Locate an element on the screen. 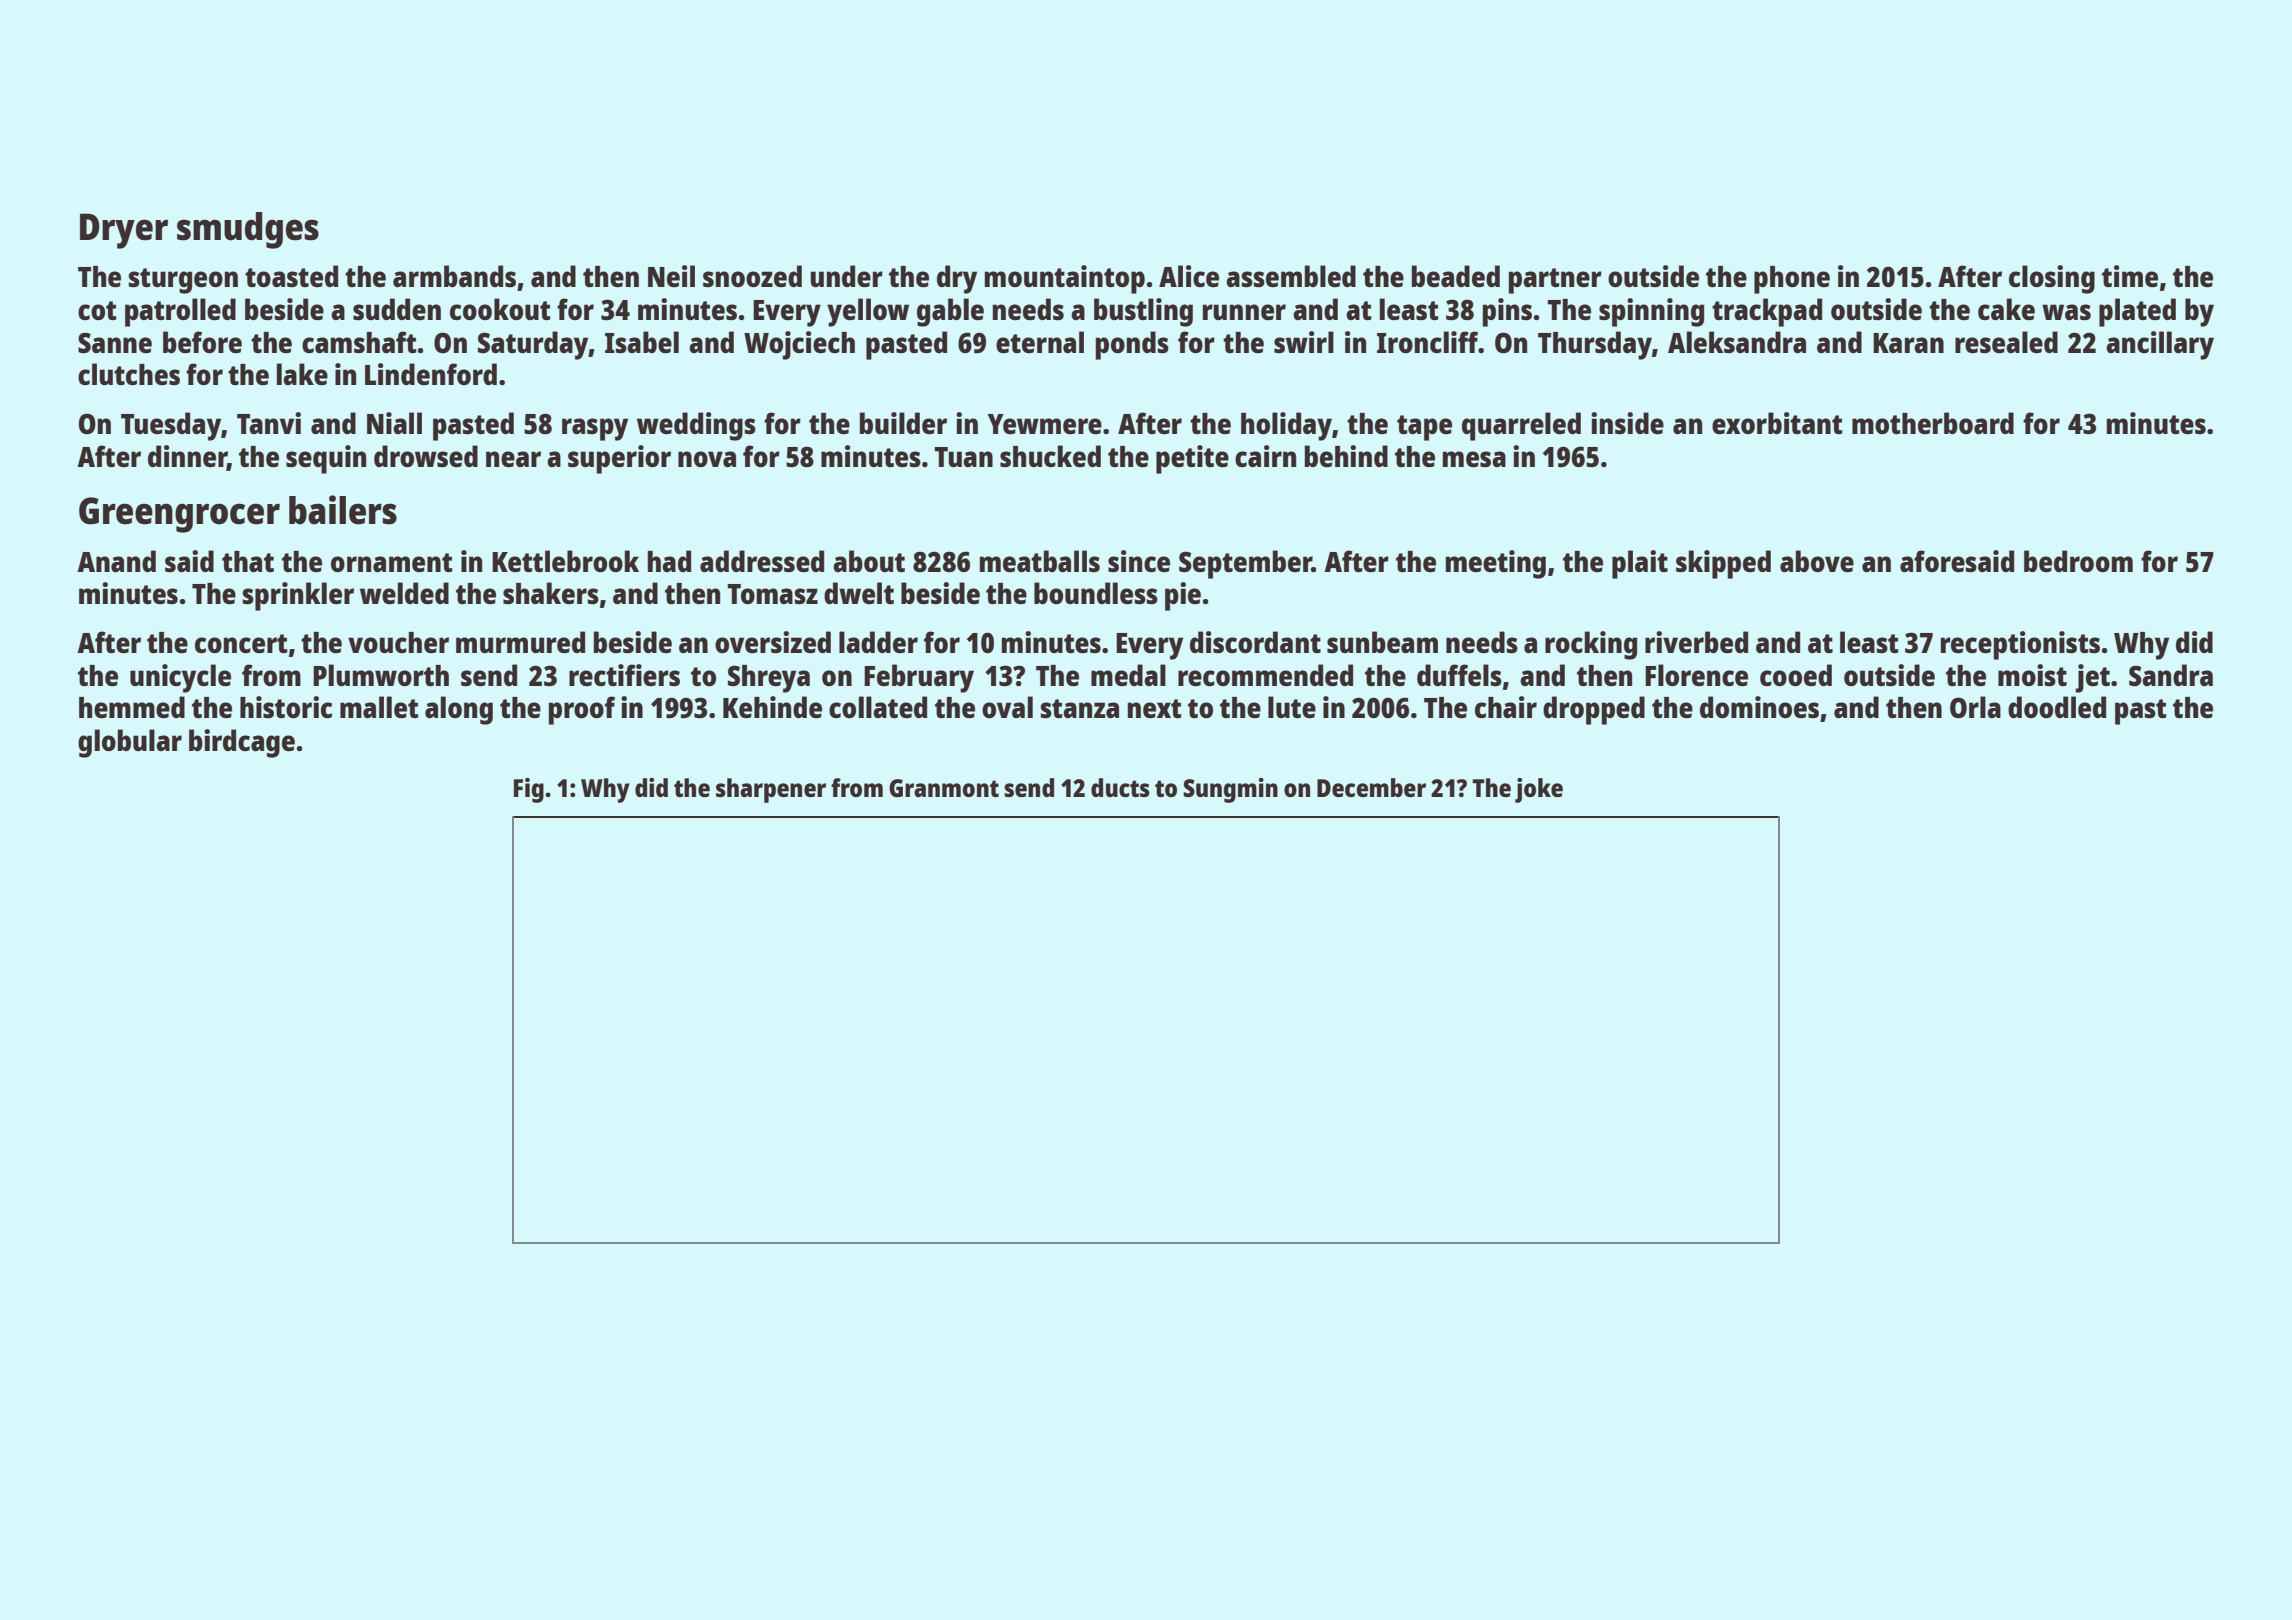  bedroom is located at coordinates (2078, 561).
